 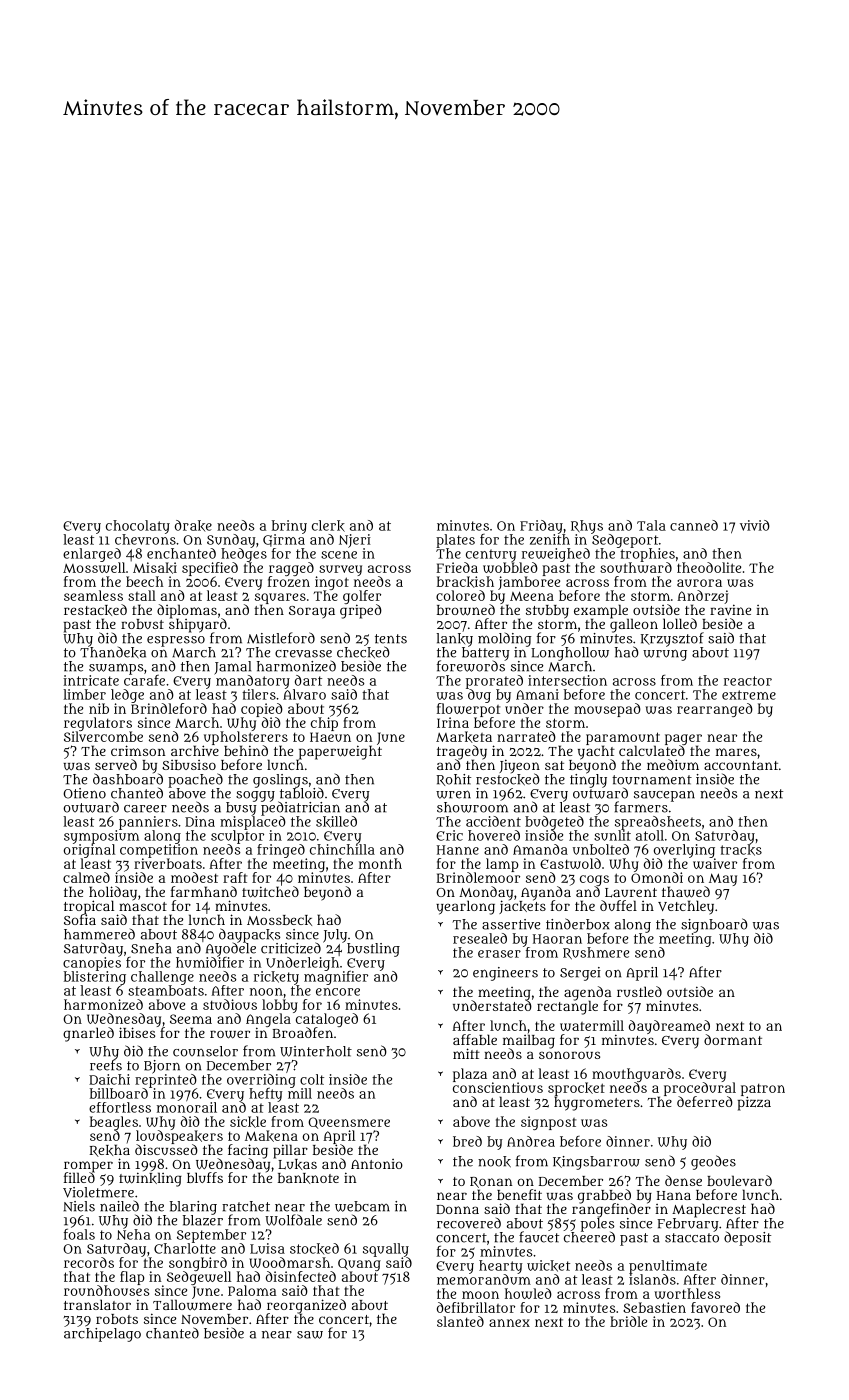 What do you see at coordinates (162, 1067) in the screenshot?
I see `Bjorn` at bounding box center [162, 1067].
